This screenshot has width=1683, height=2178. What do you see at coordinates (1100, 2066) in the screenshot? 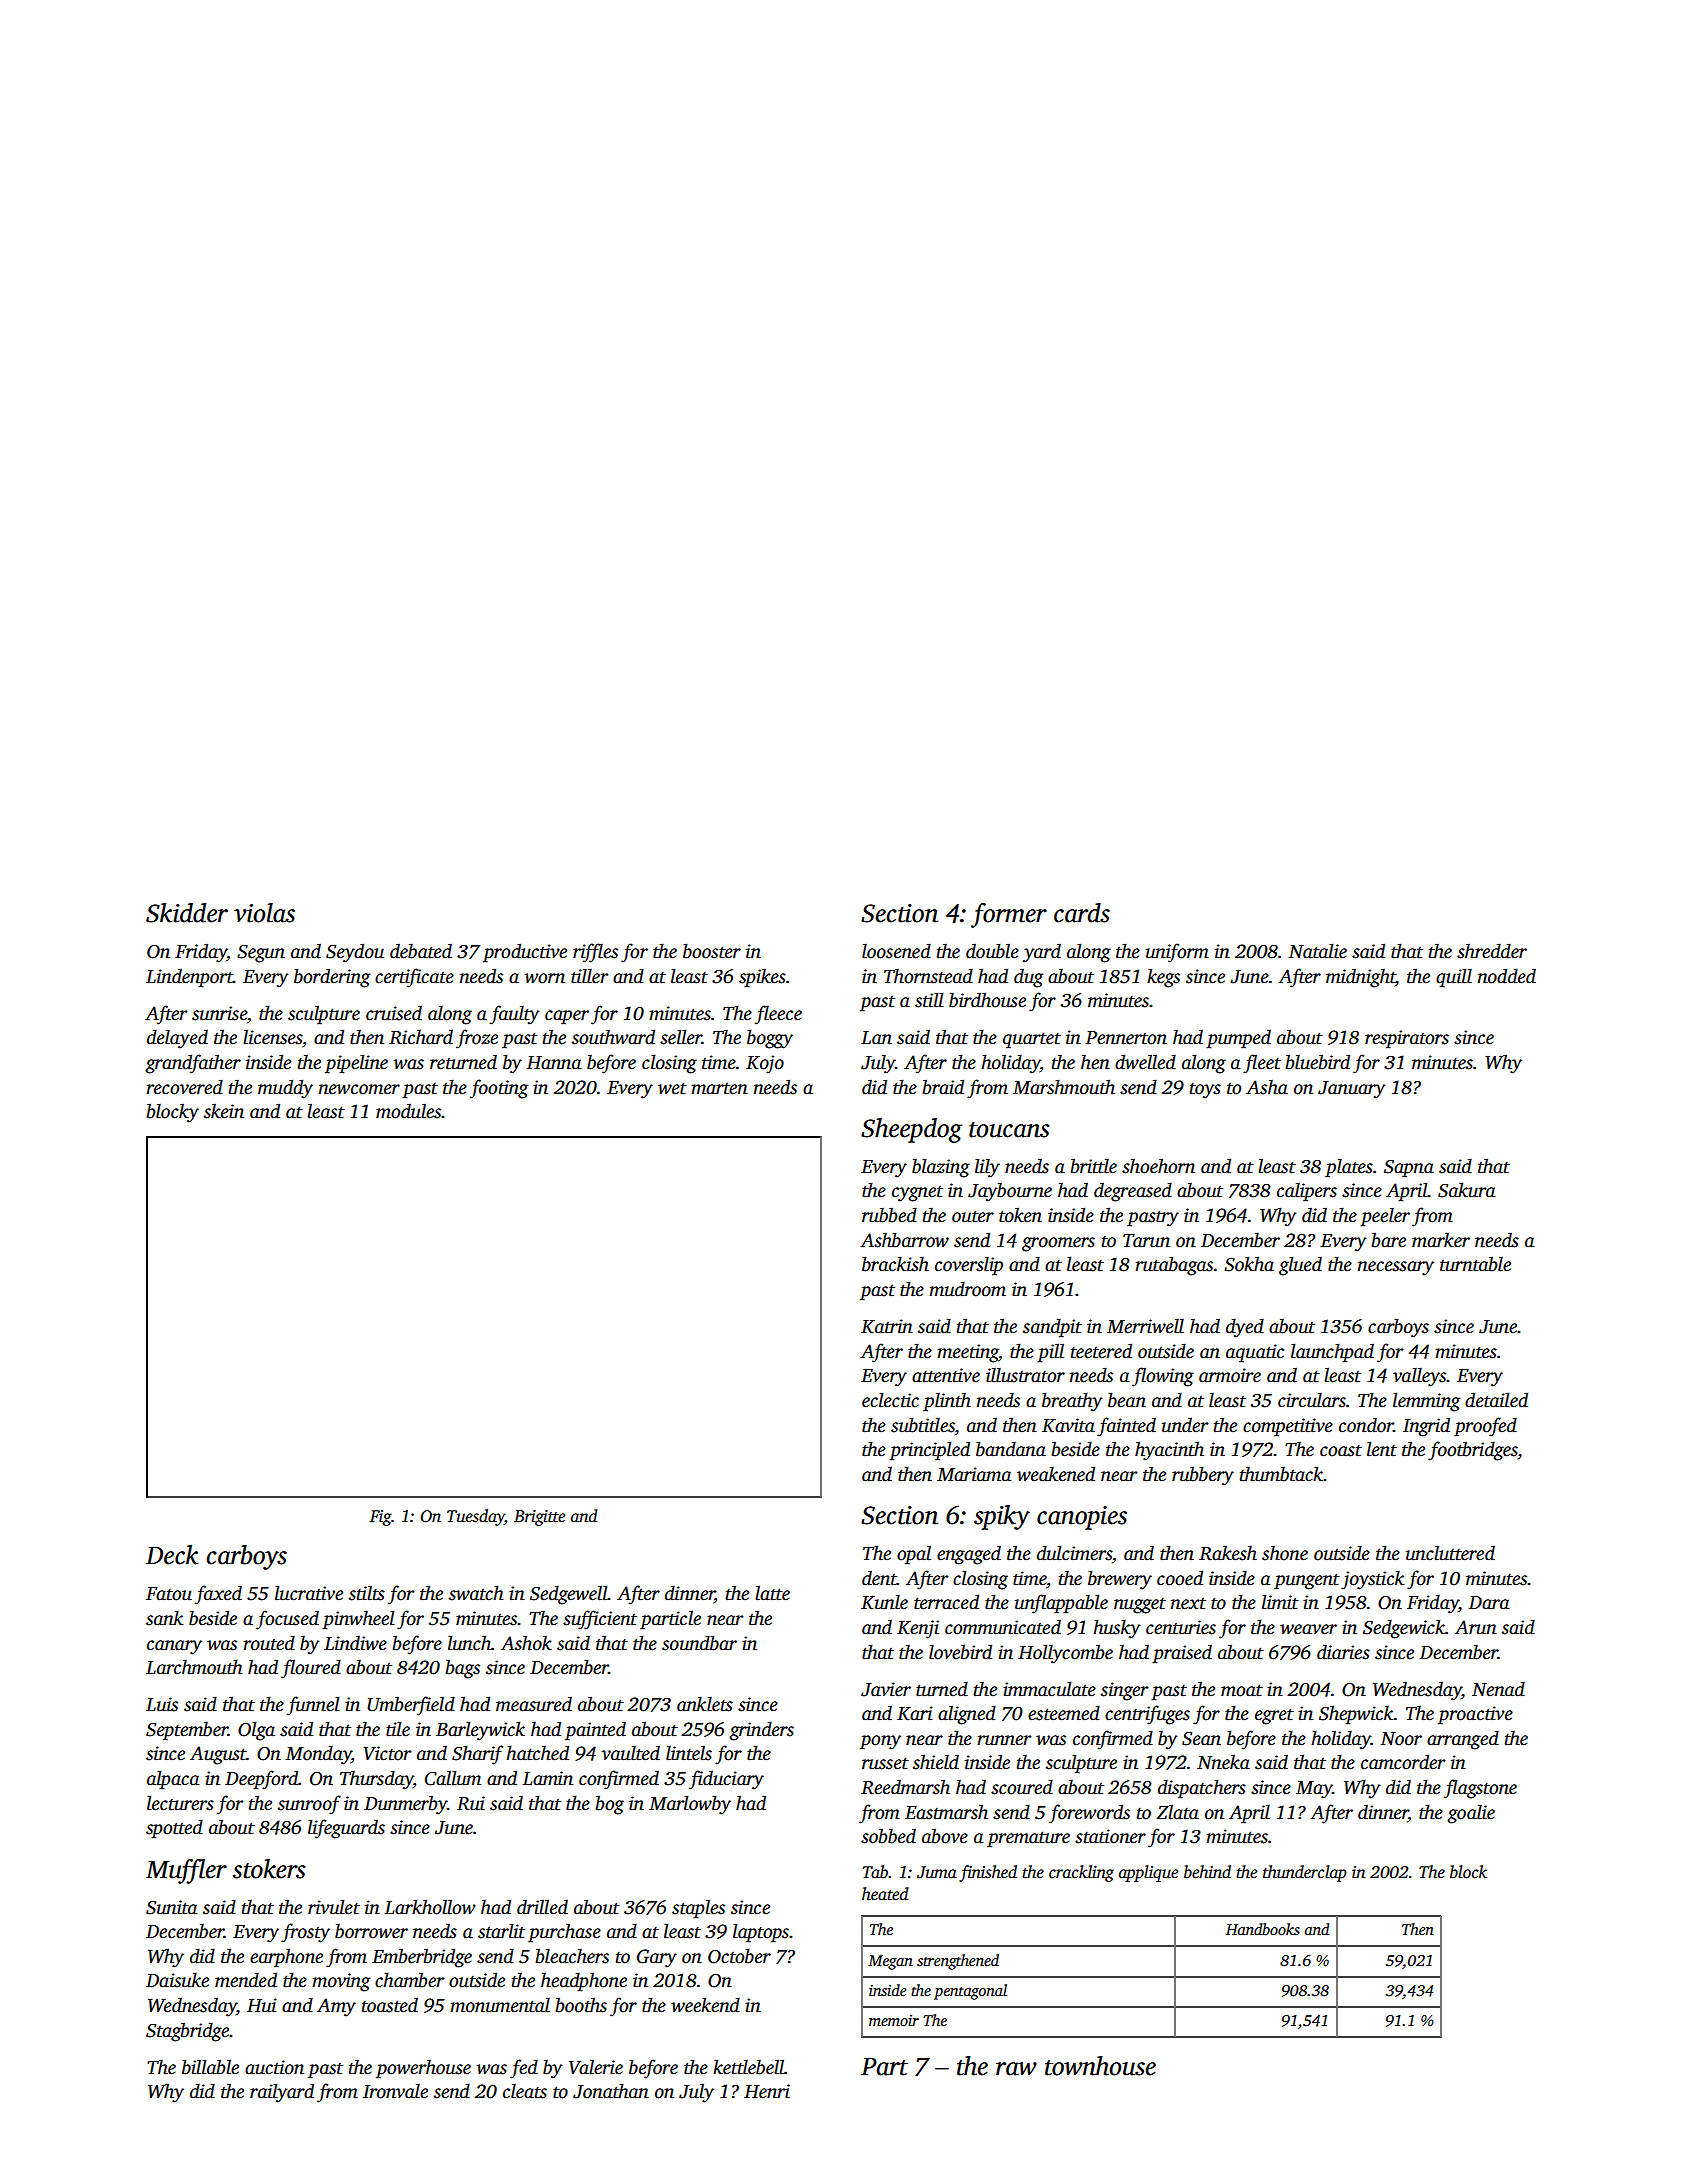
I see `townhouse` at bounding box center [1100, 2066].
